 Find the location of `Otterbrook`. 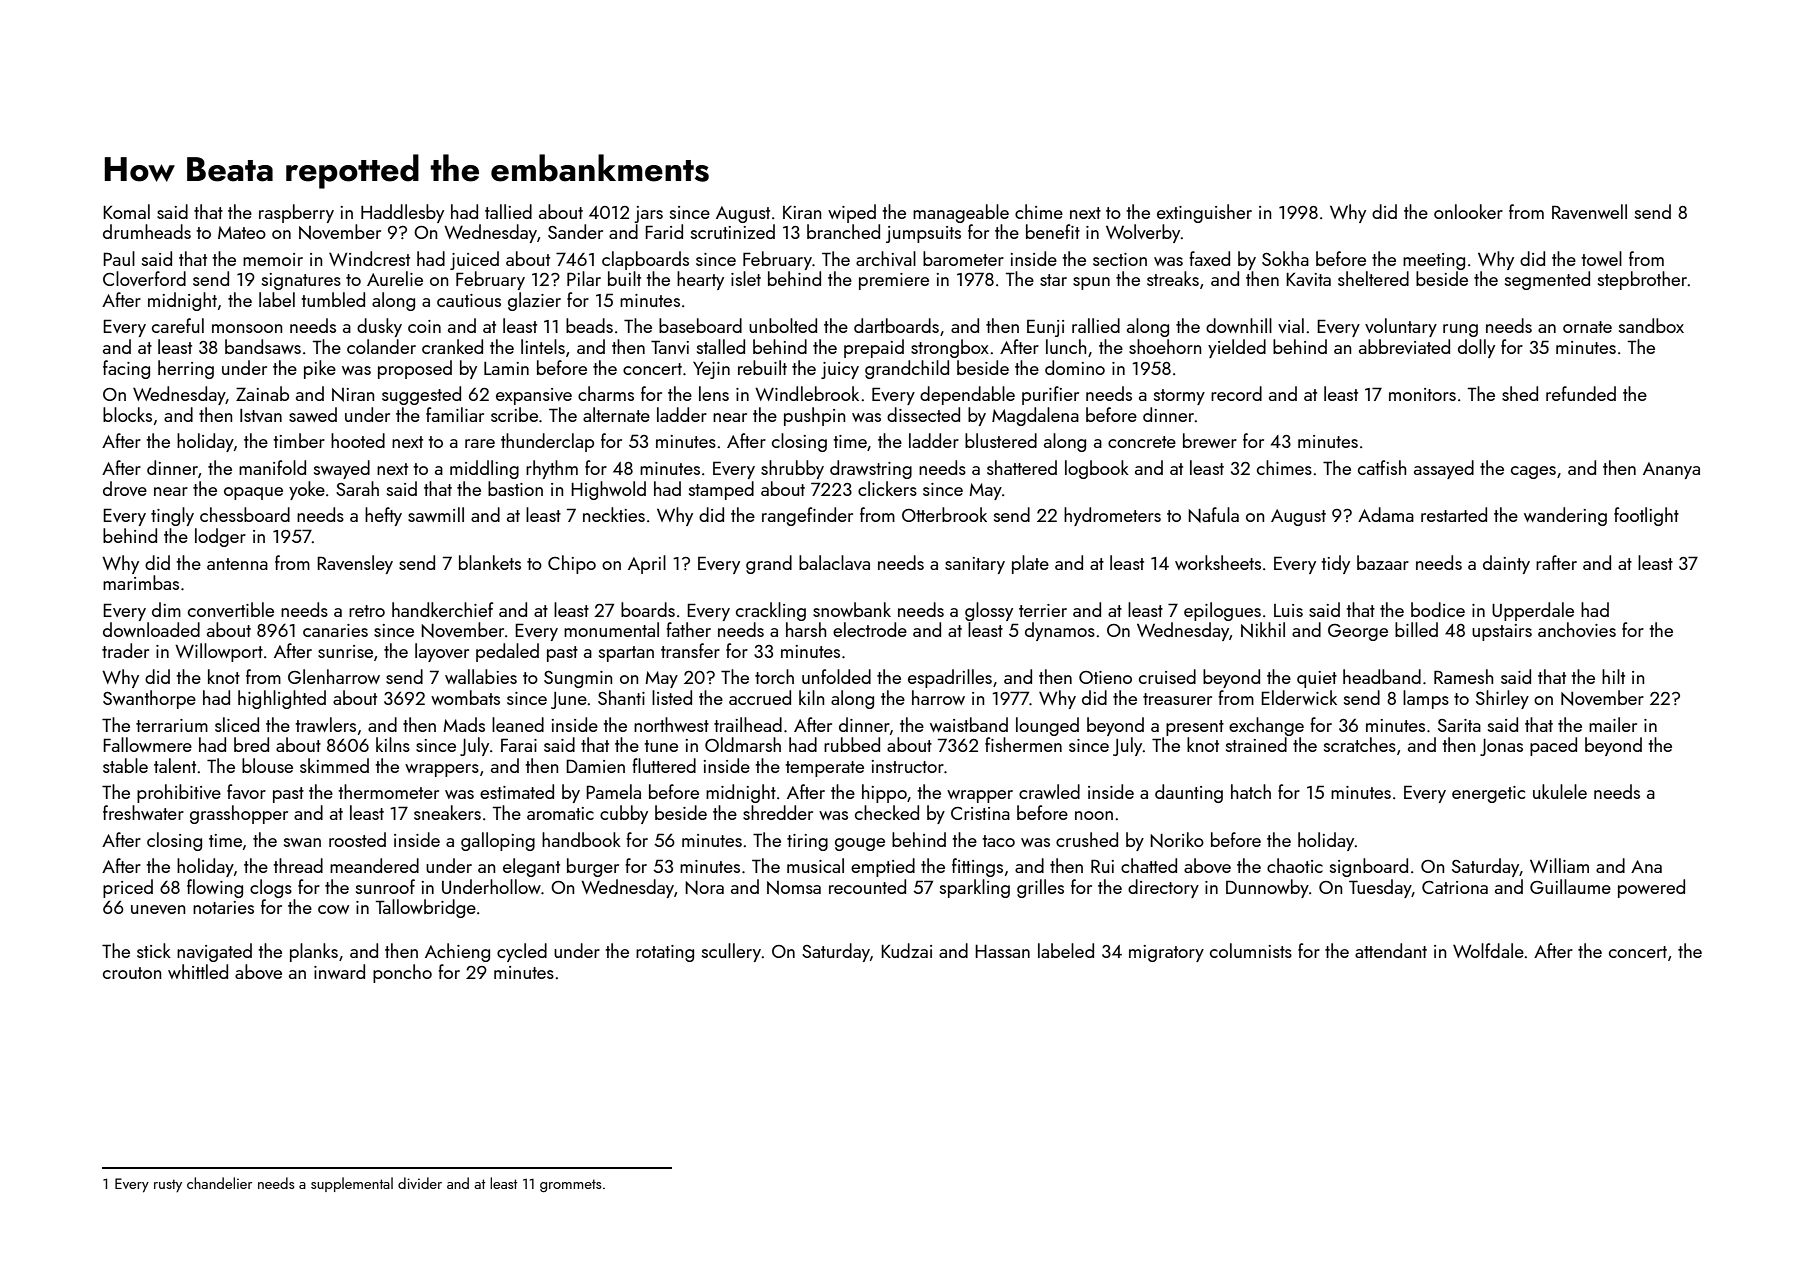

Otterbrook is located at coordinates (944, 514).
